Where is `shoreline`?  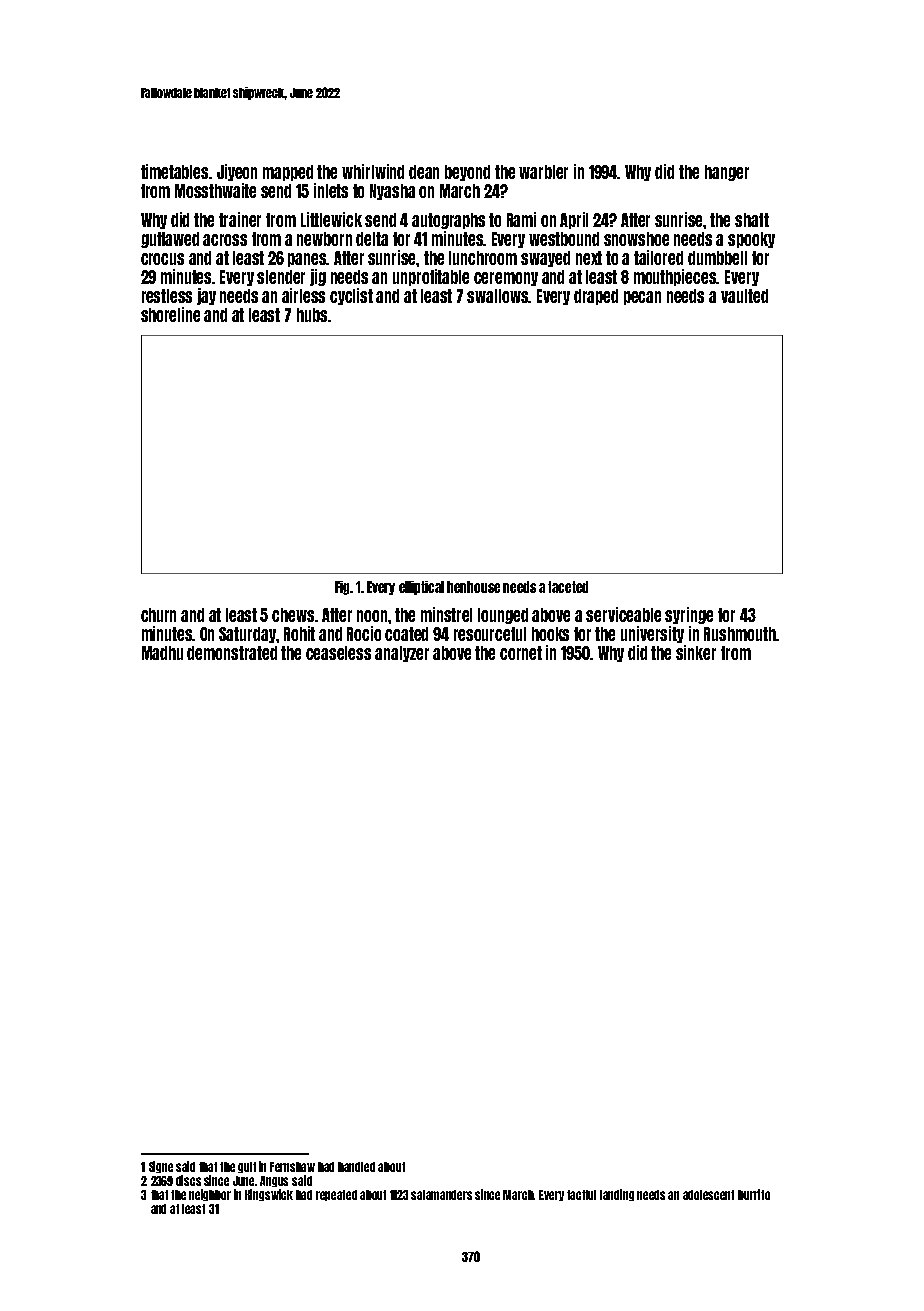
shoreline is located at coordinates (170, 314).
